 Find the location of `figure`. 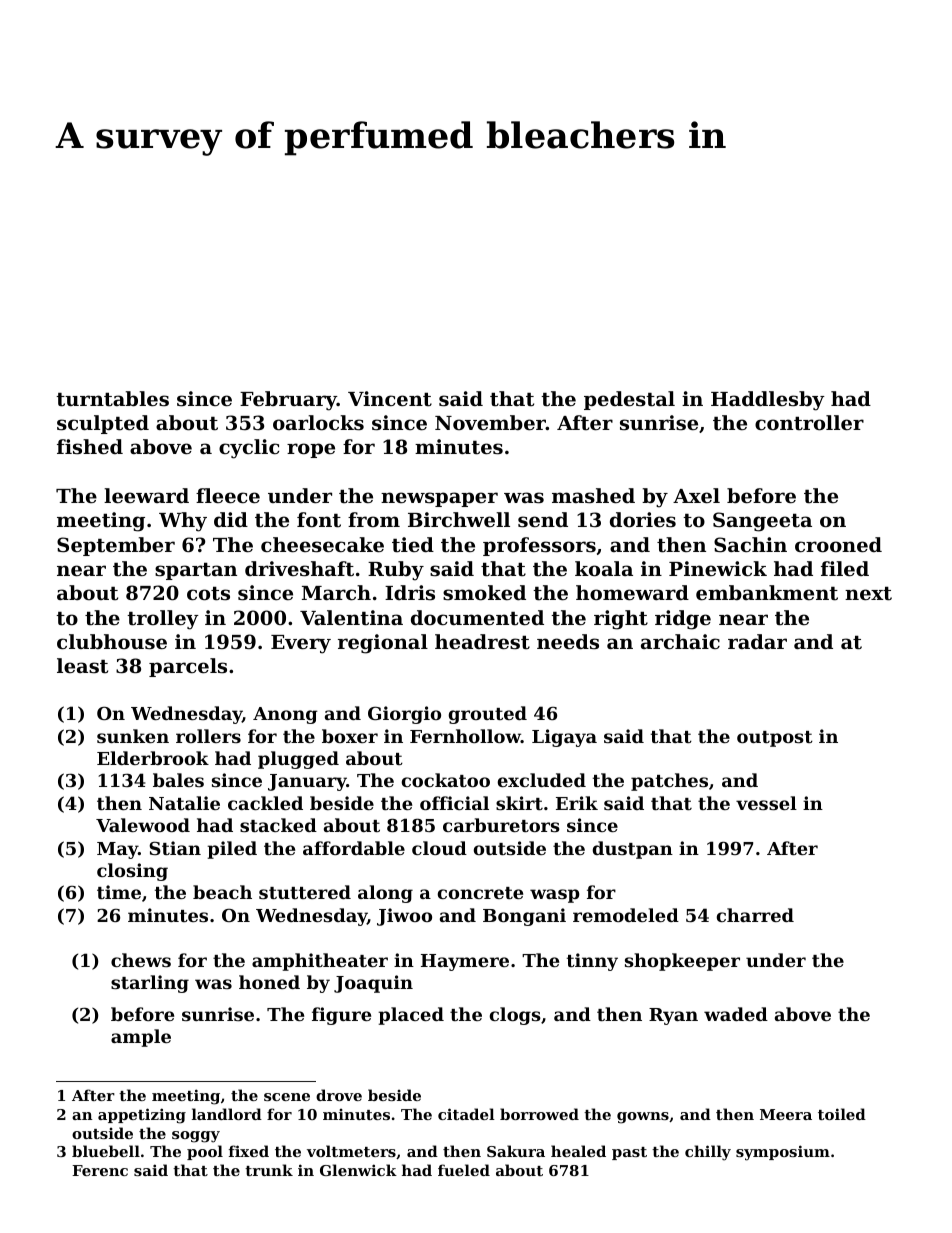

figure is located at coordinates (341, 1016).
